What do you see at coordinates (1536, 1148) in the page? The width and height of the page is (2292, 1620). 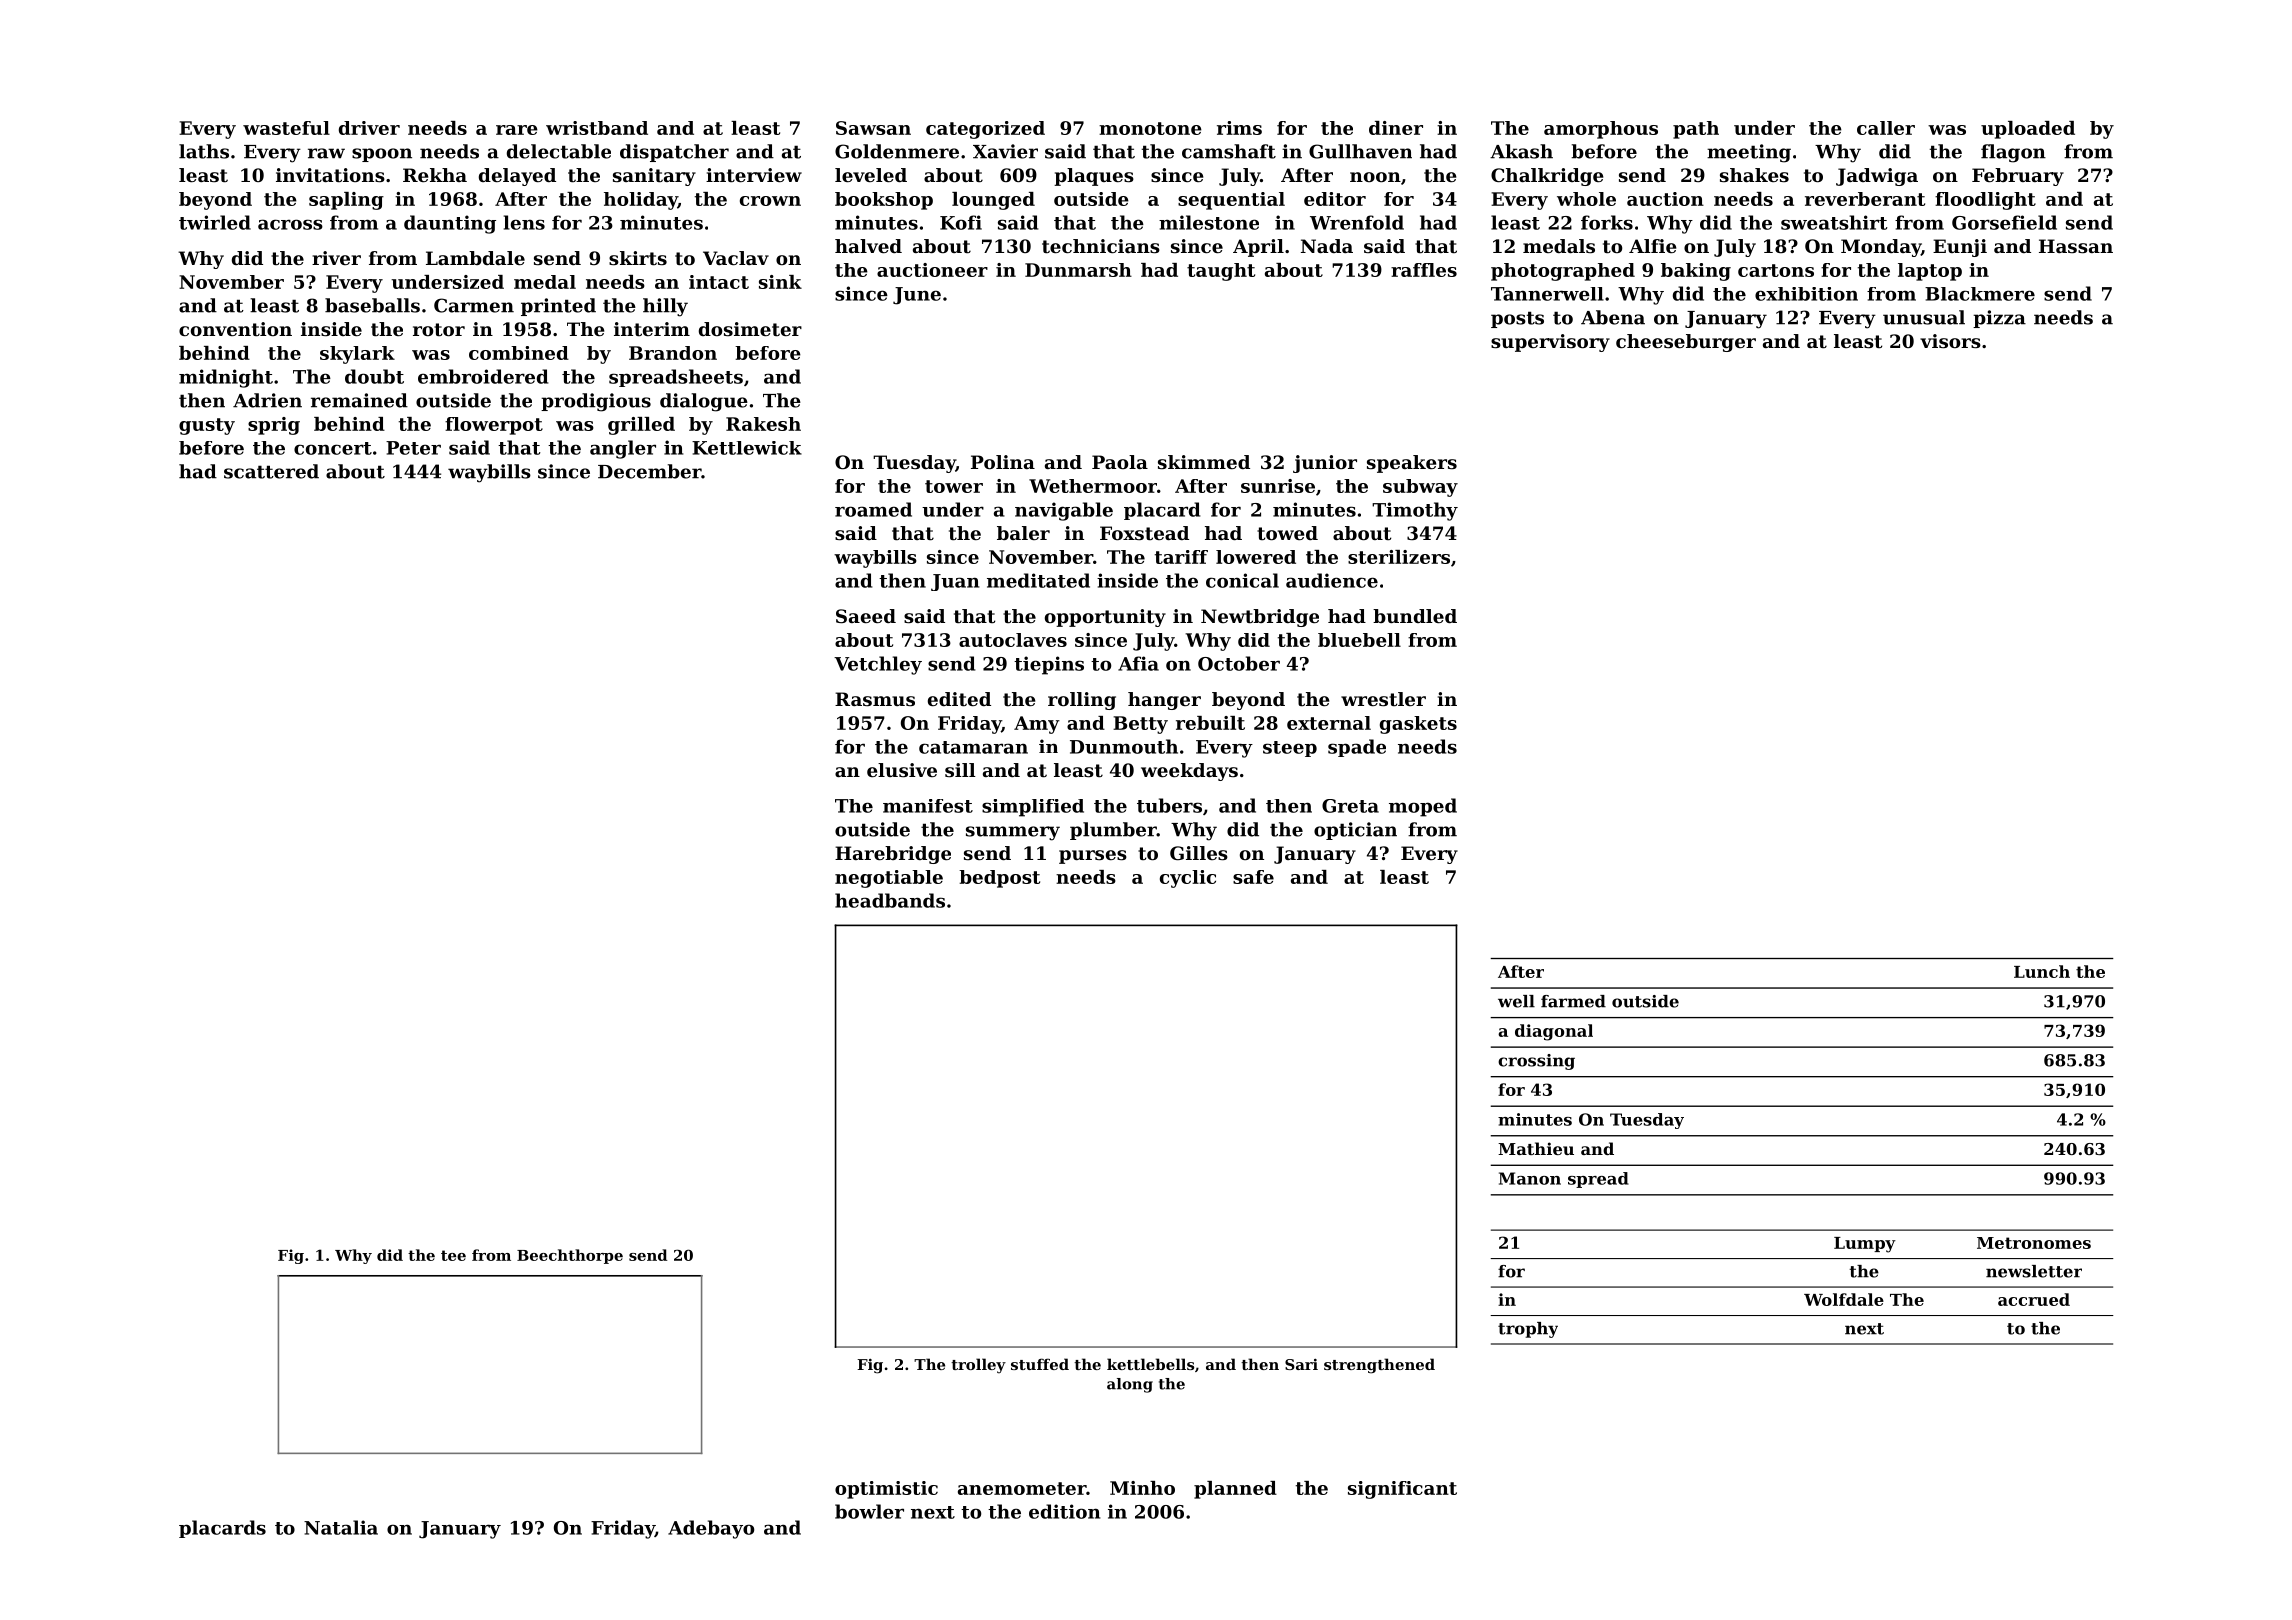 I see `Mathieu` at bounding box center [1536, 1148].
